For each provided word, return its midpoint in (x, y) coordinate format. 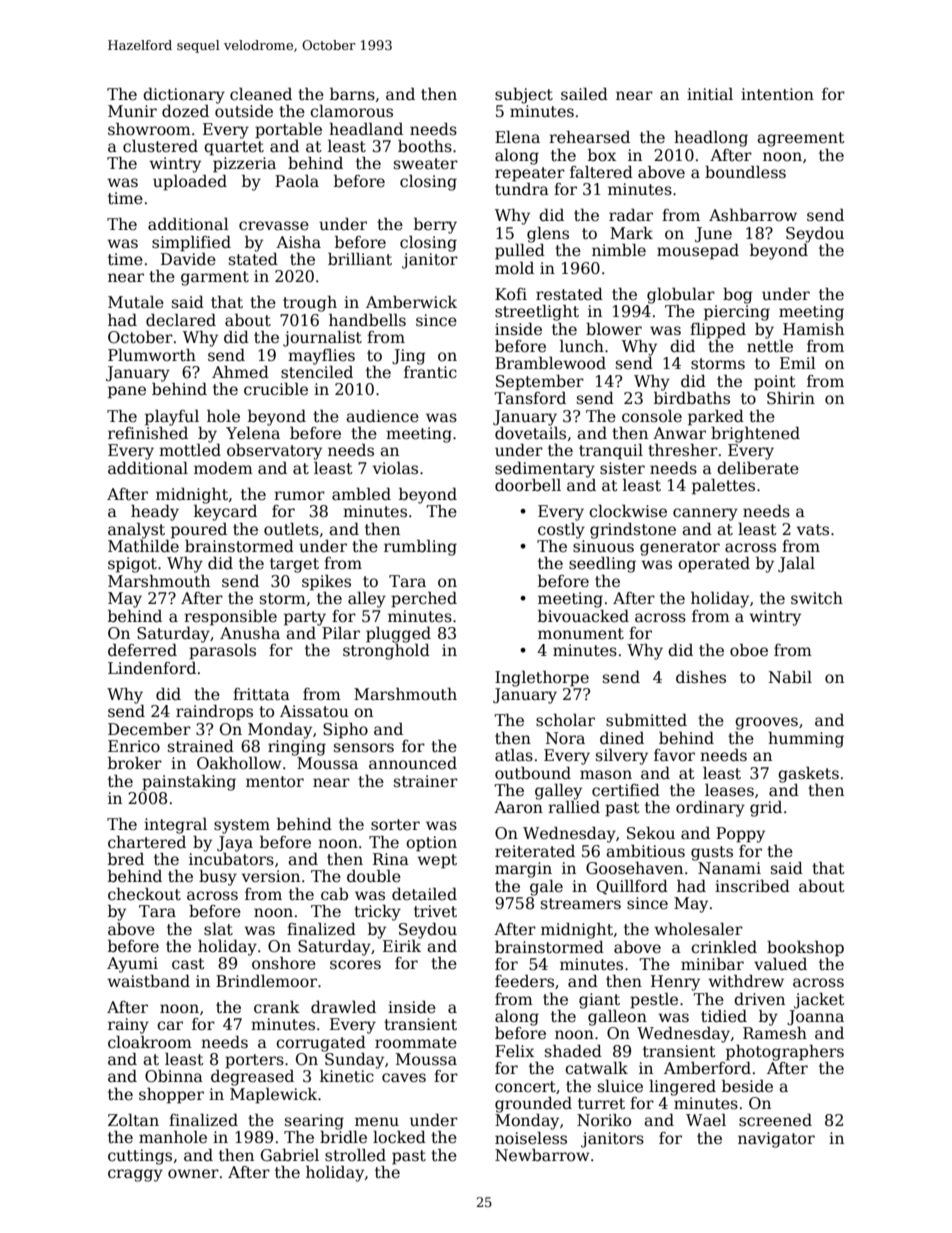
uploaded (190, 182)
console (652, 415)
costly (561, 530)
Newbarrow (542, 1155)
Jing (408, 357)
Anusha (250, 633)
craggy (135, 1175)
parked (716, 417)
